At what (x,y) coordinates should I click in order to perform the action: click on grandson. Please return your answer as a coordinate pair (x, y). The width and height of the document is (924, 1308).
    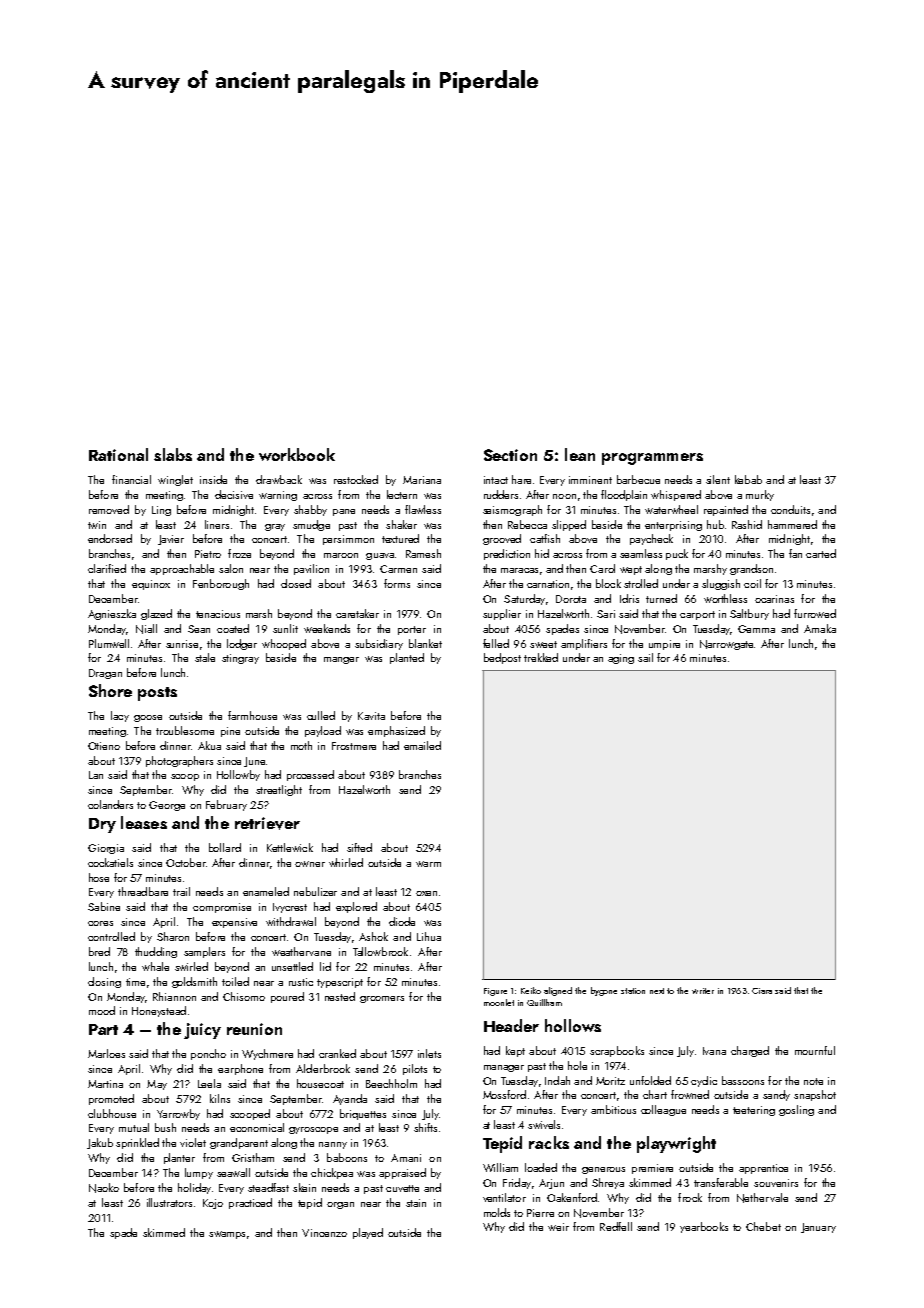
    Looking at the image, I should click on (751, 569).
